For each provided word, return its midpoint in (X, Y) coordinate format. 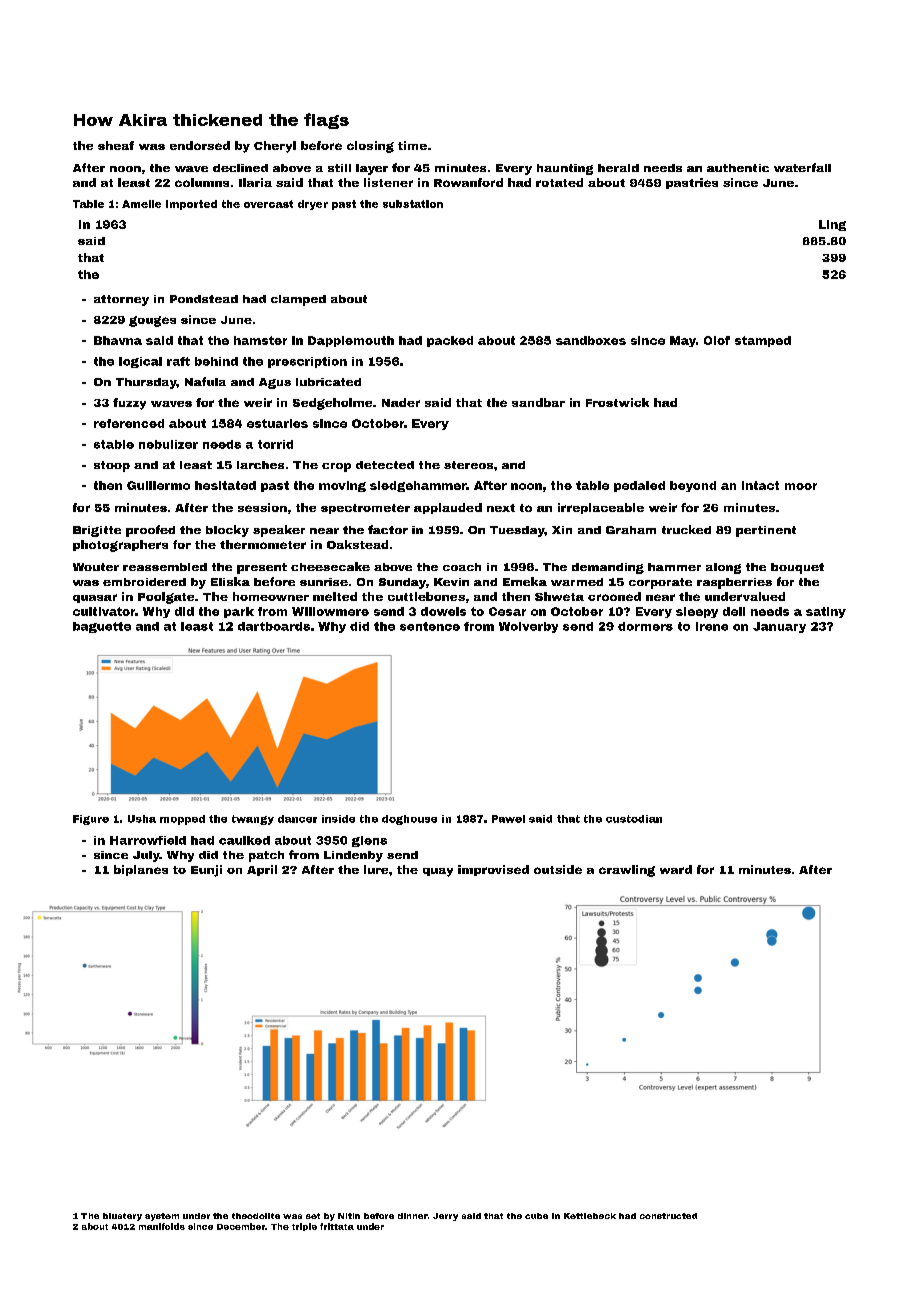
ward (676, 869)
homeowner (271, 596)
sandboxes (591, 340)
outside (558, 869)
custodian (634, 819)
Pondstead (204, 299)
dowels (443, 611)
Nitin (349, 1216)
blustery (122, 1217)
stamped (763, 341)
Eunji (206, 871)
